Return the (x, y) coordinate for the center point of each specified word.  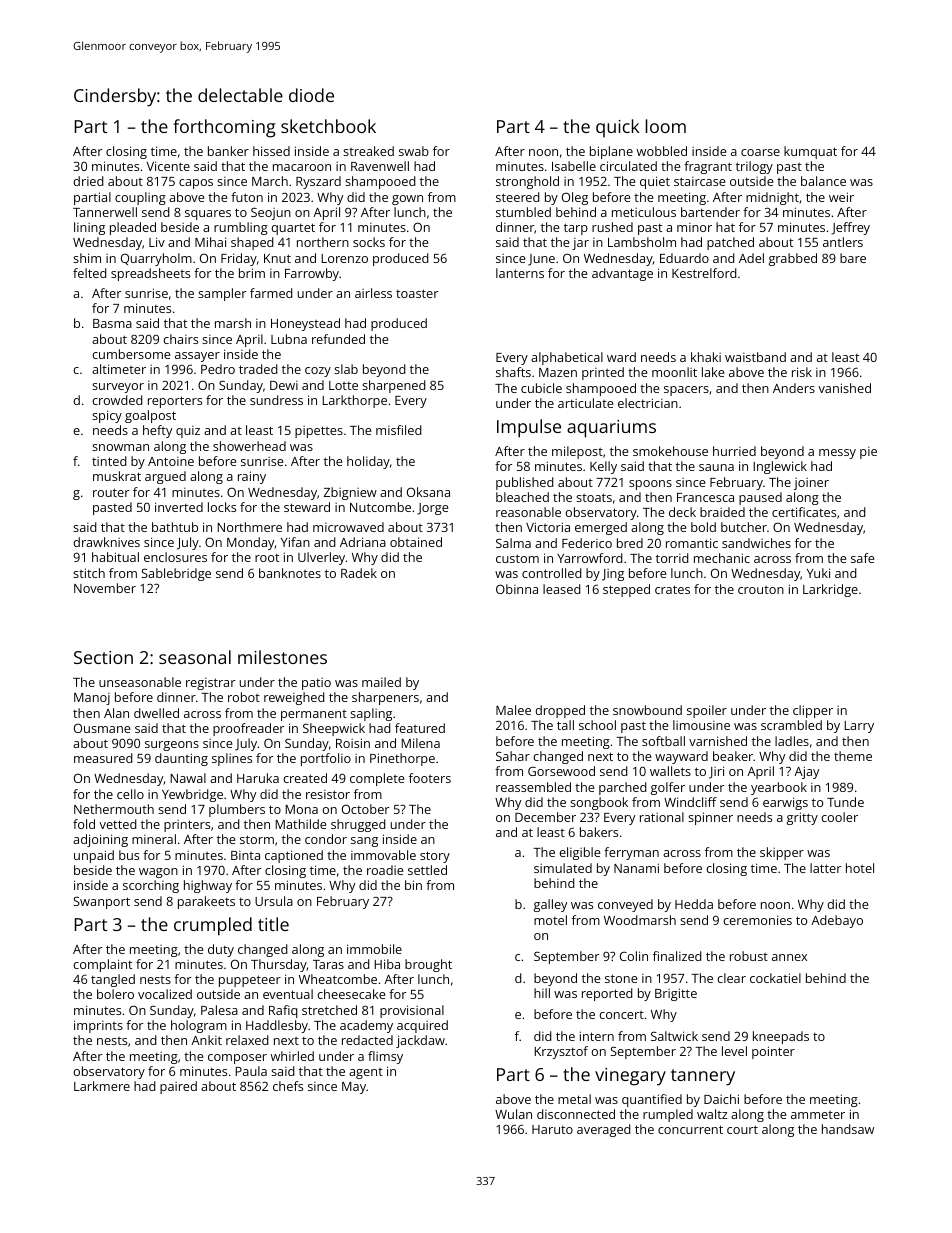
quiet (655, 182)
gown (407, 200)
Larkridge (830, 590)
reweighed (294, 698)
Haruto (552, 1129)
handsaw (848, 1129)
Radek (359, 573)
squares (208, 215)
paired (178, 1087)
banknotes (290, 573)
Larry (859, 727)
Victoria (548, 527)
